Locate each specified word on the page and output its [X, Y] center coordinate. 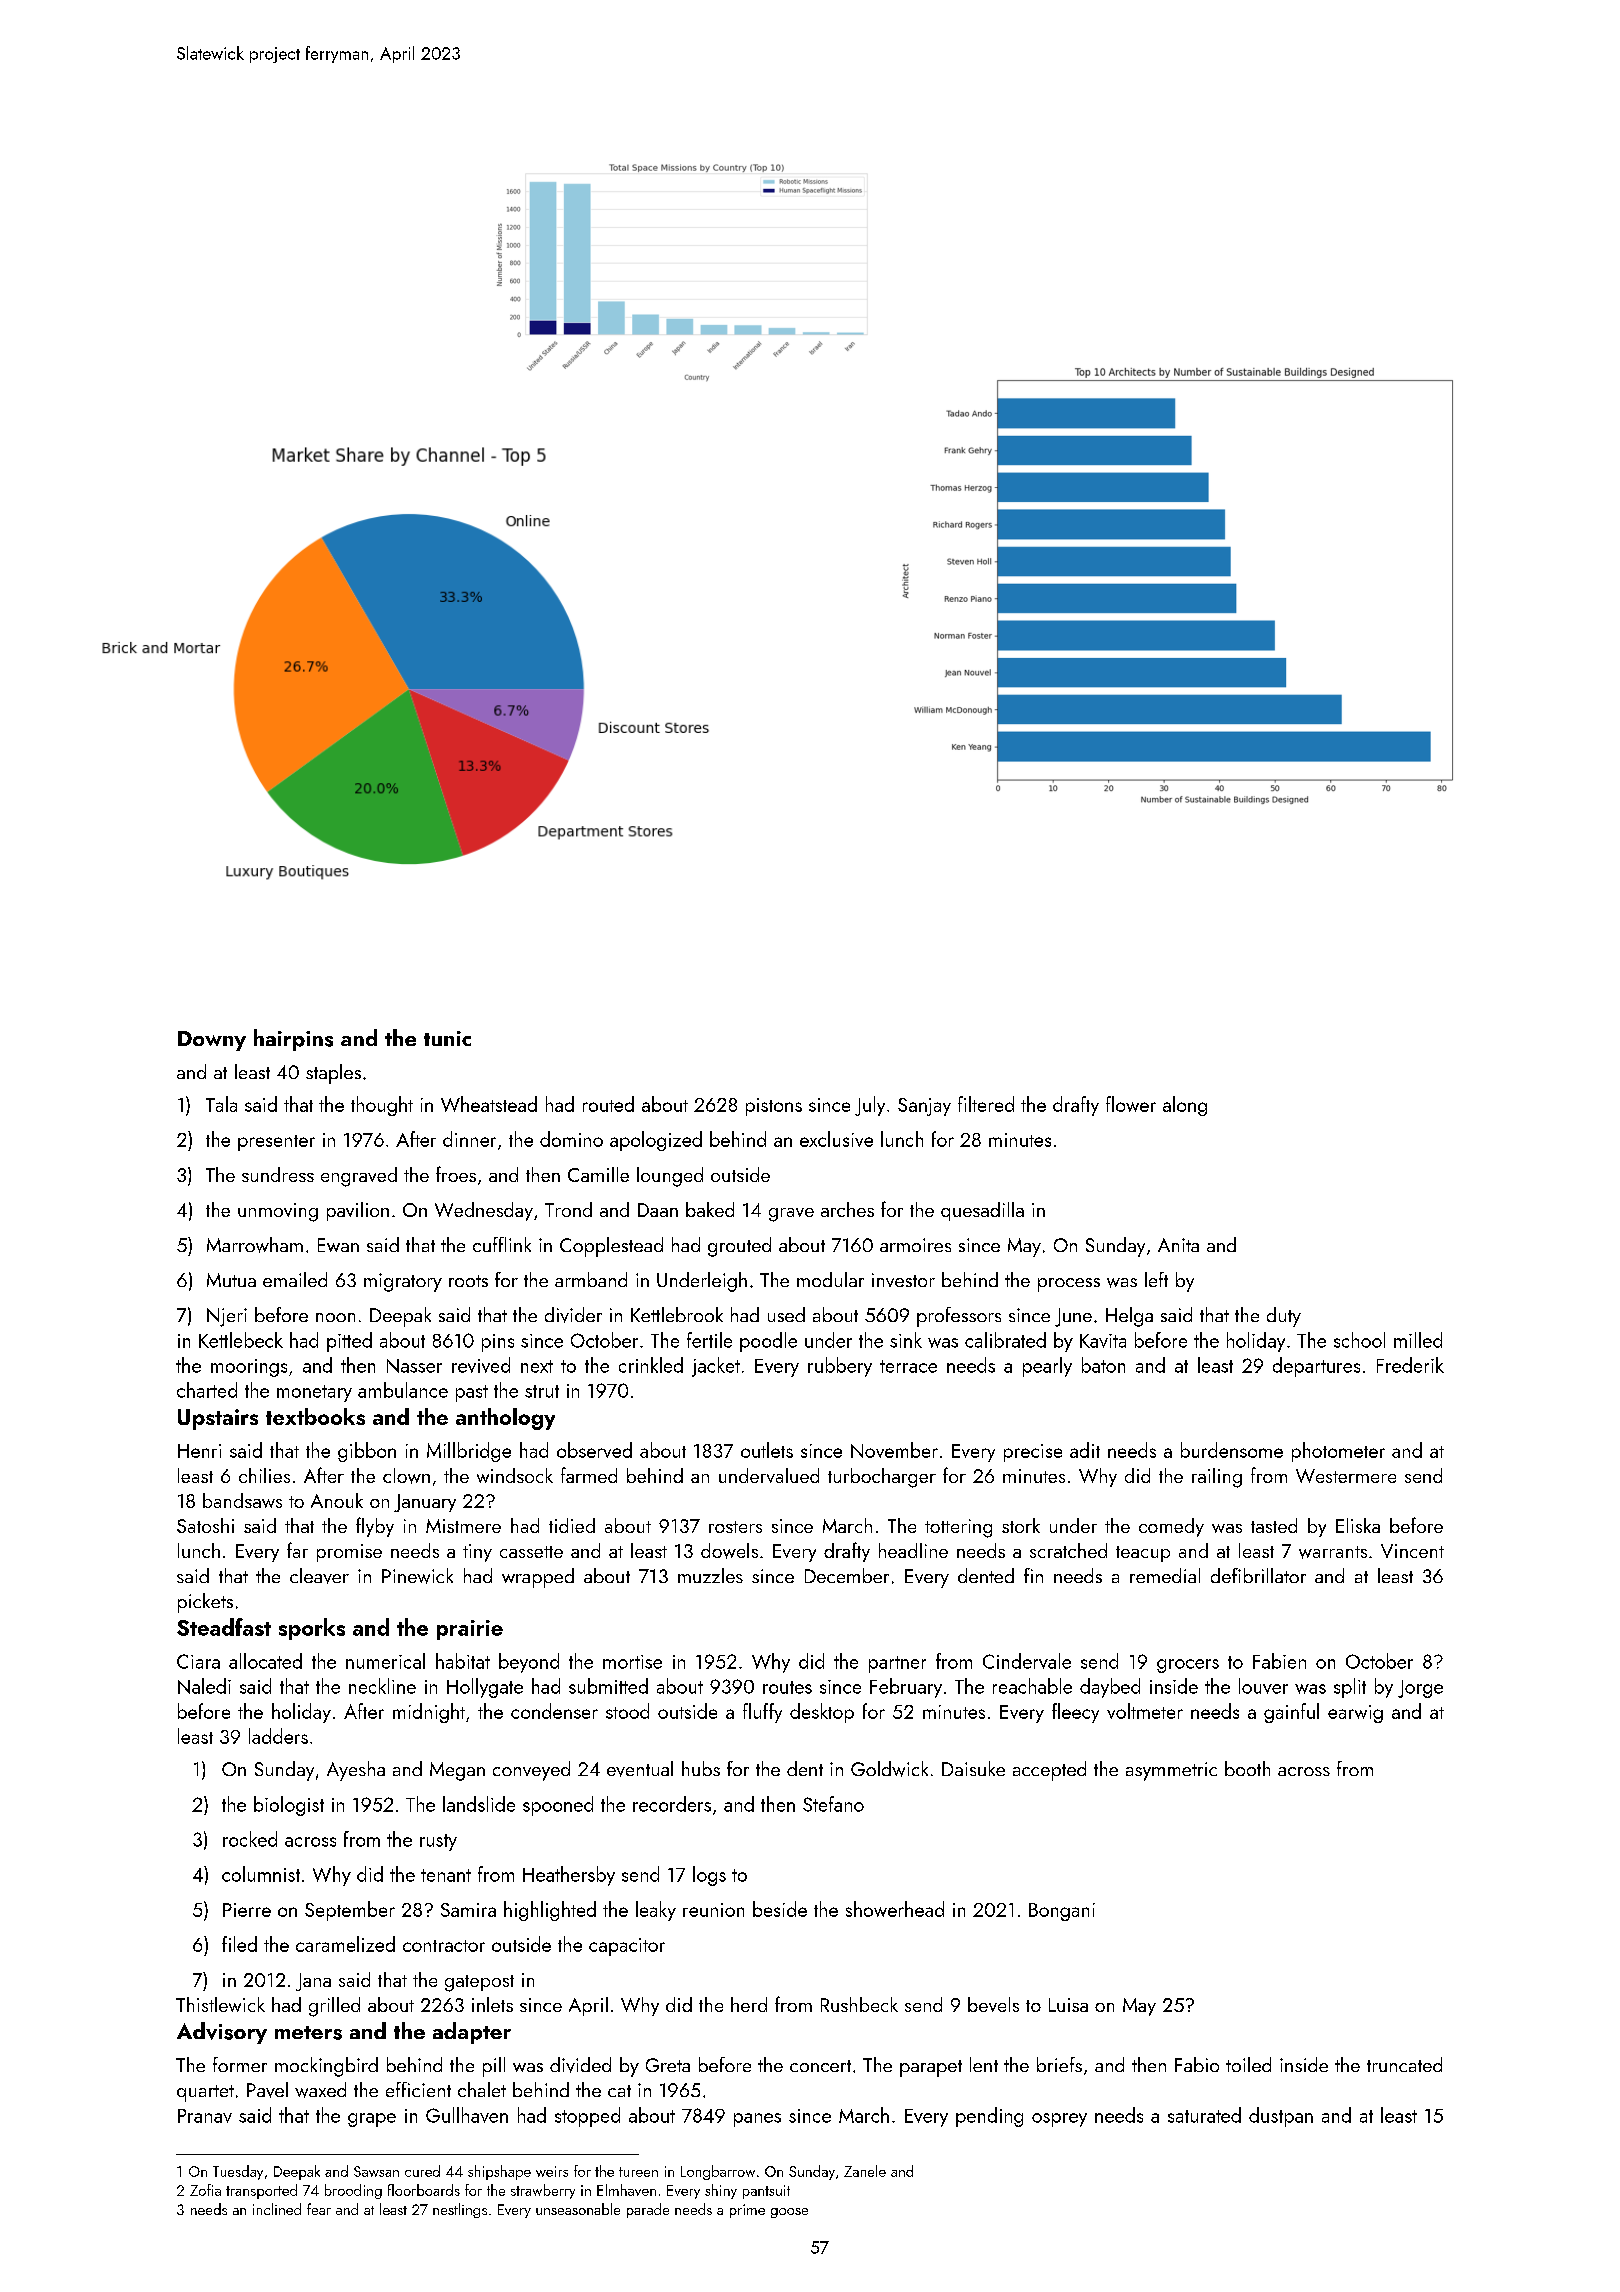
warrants [1333, 1552]
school [1359, 1340]
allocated [265, 1661]
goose [789, 2213]
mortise [632, 1662]
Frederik [1410, 1365]
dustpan [1281, 2117]
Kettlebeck [241, 1340]
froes [456, 1174]
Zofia [205, 2190]
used [786, 1314]
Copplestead [611, 1247]
